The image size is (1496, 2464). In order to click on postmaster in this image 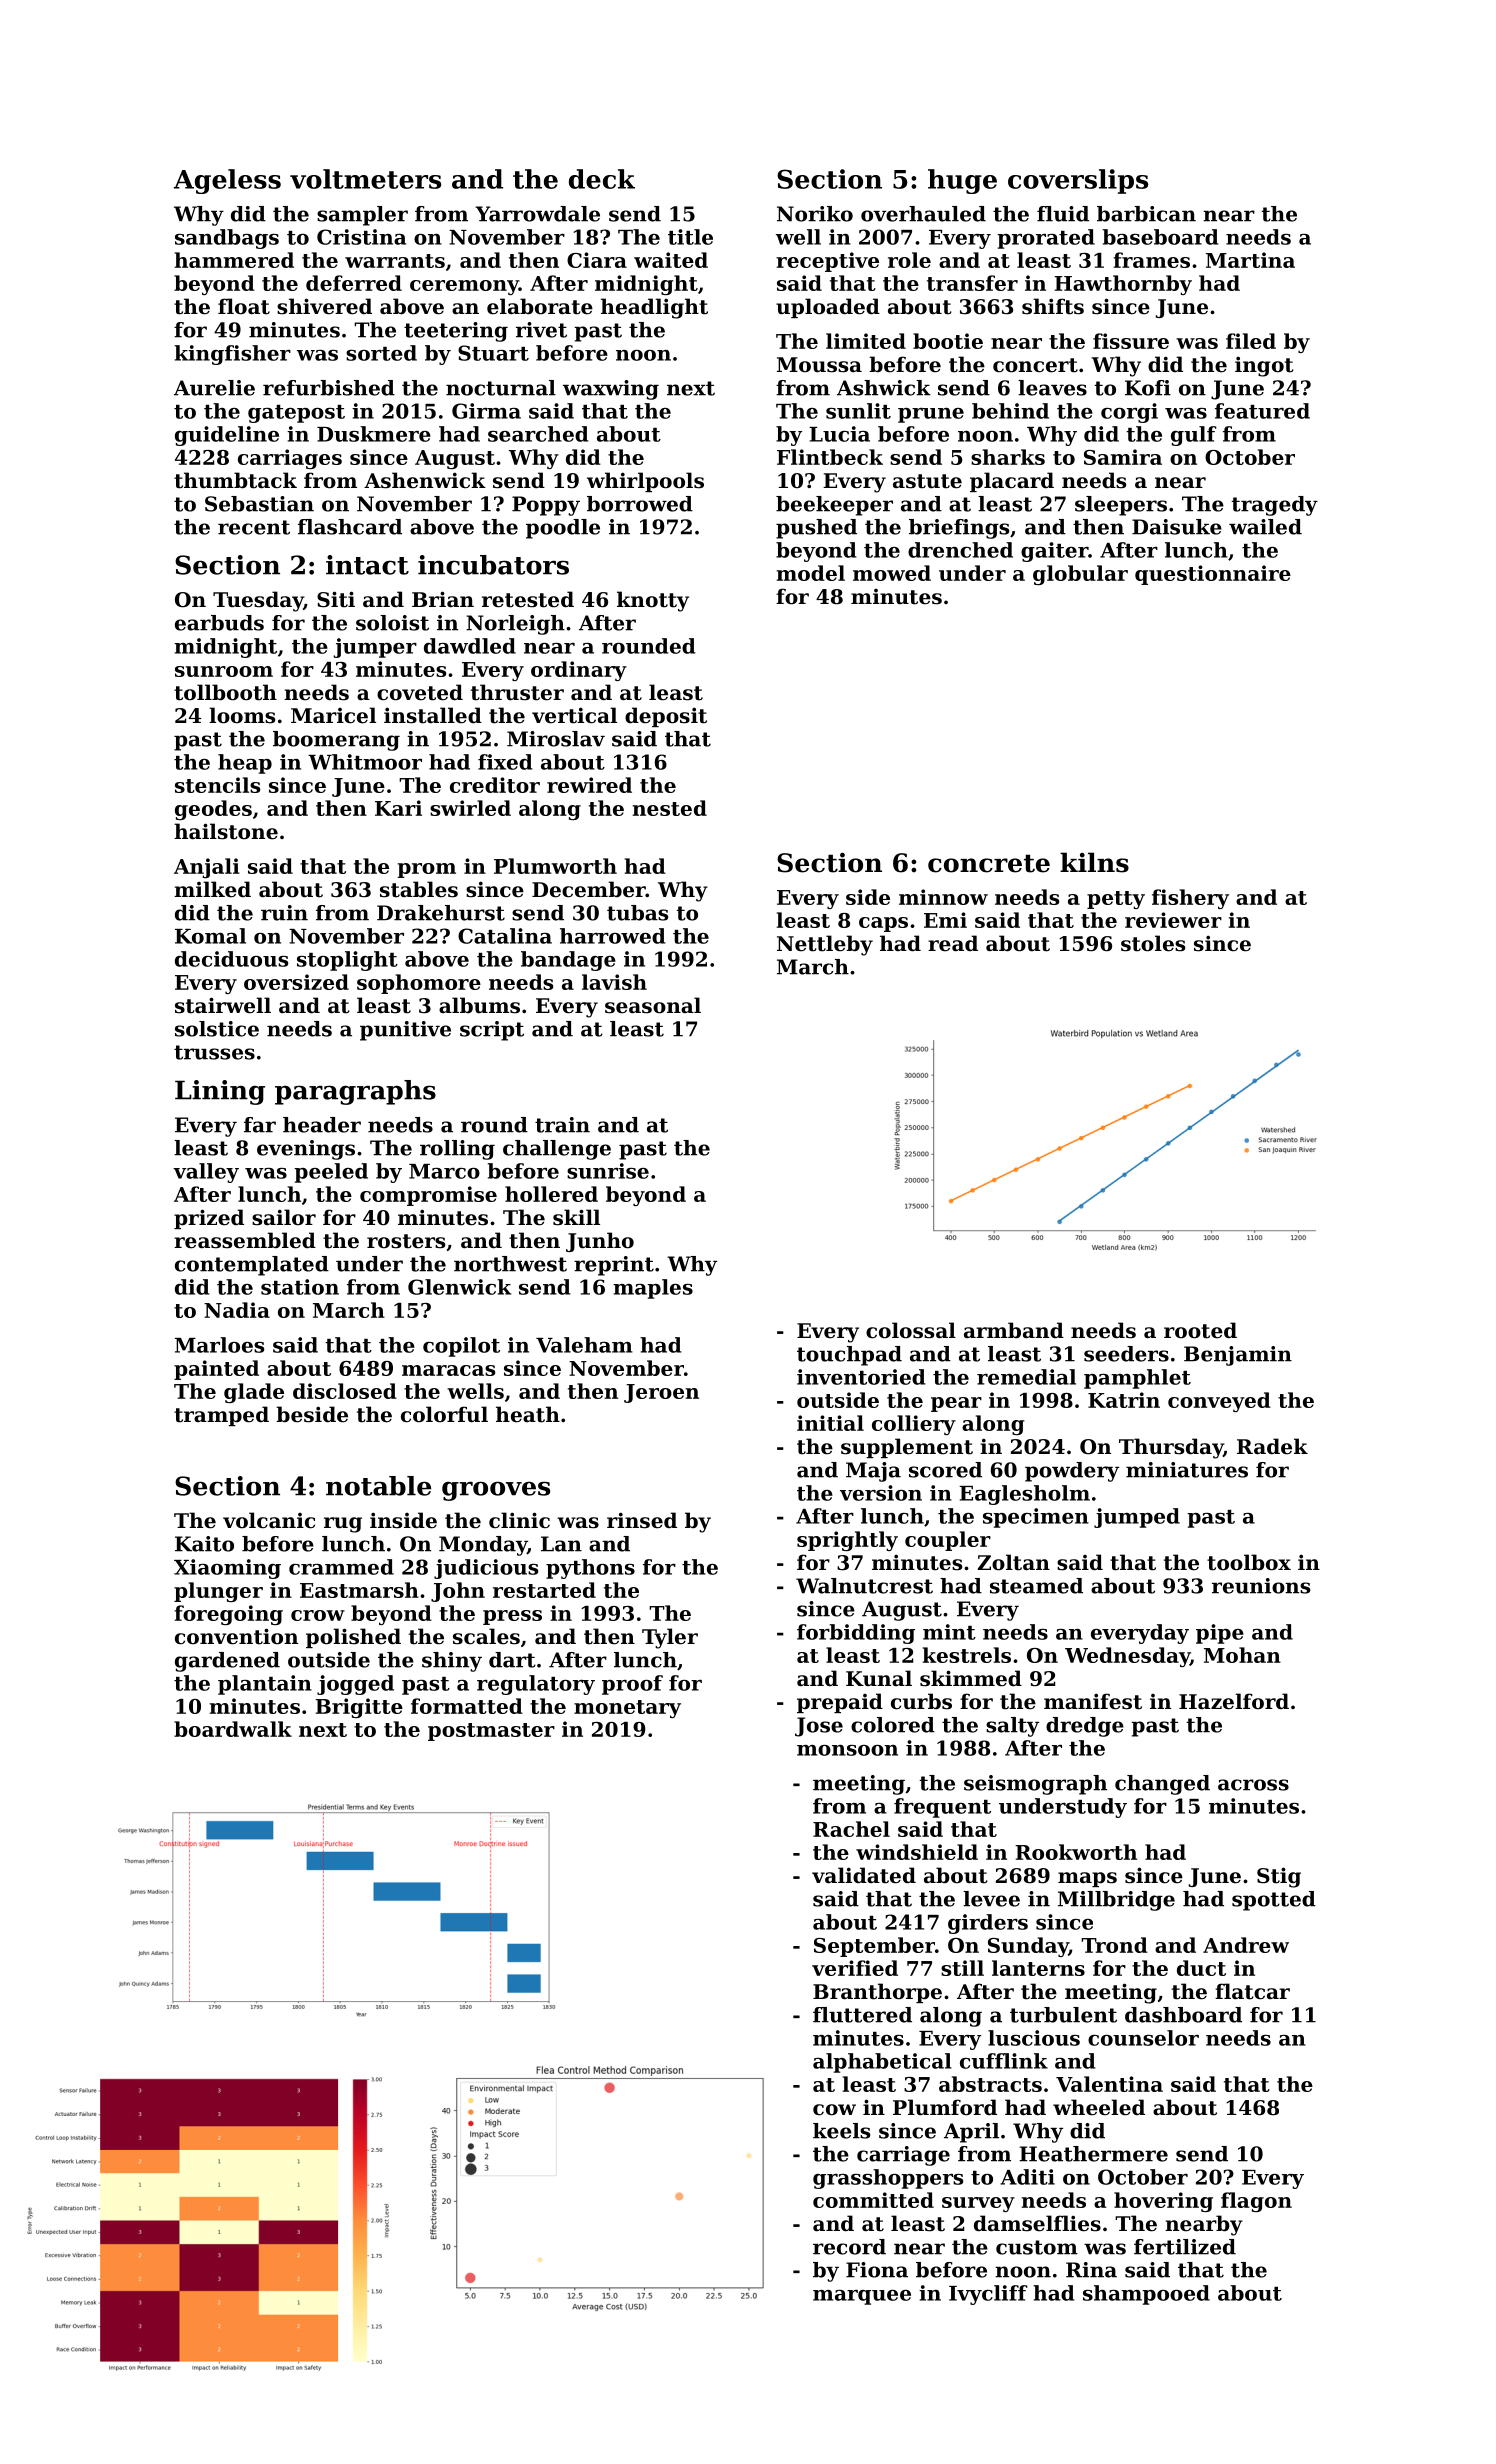, I will do `click(491, 1732)`.
